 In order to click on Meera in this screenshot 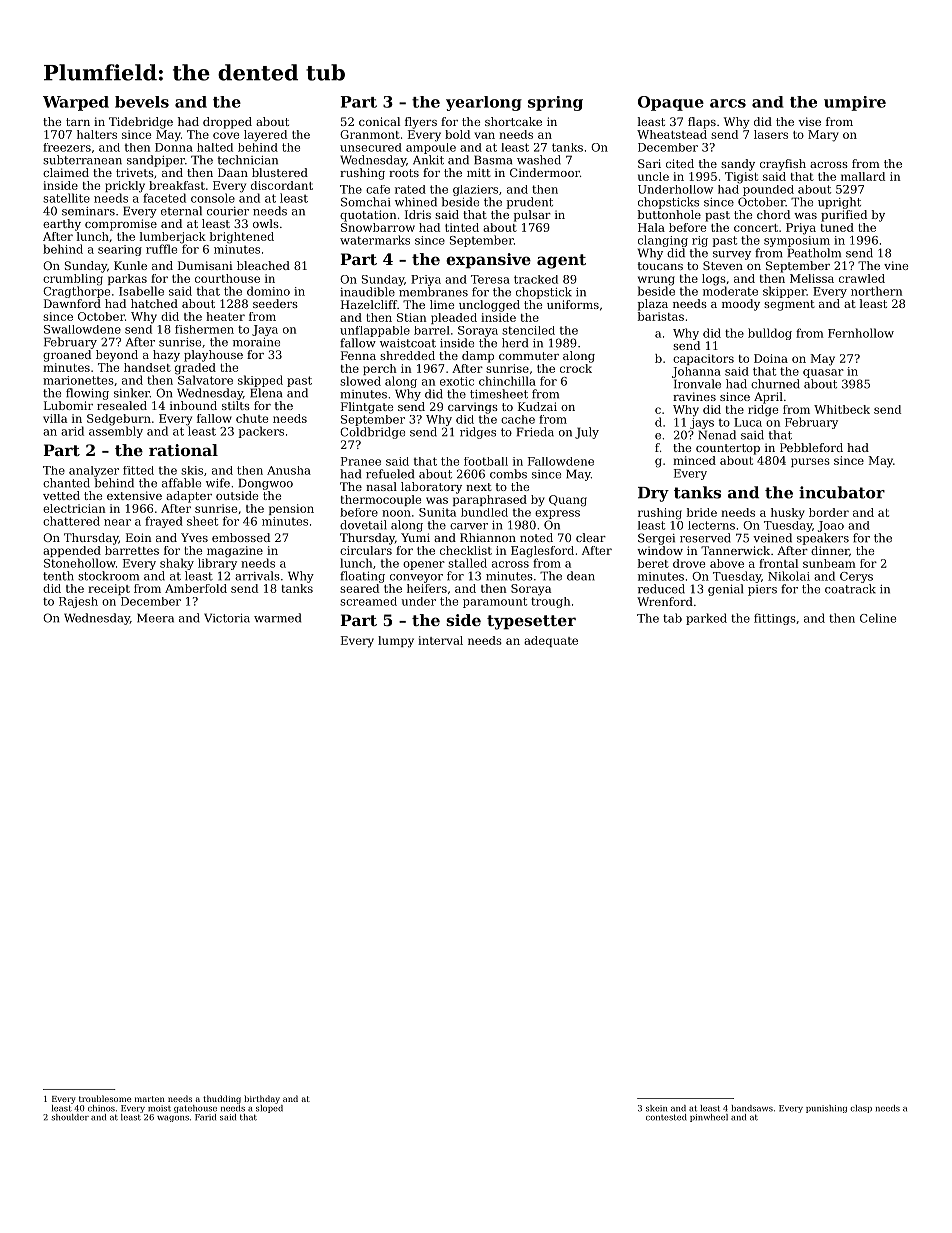, I will do `click(155, 618)`.
